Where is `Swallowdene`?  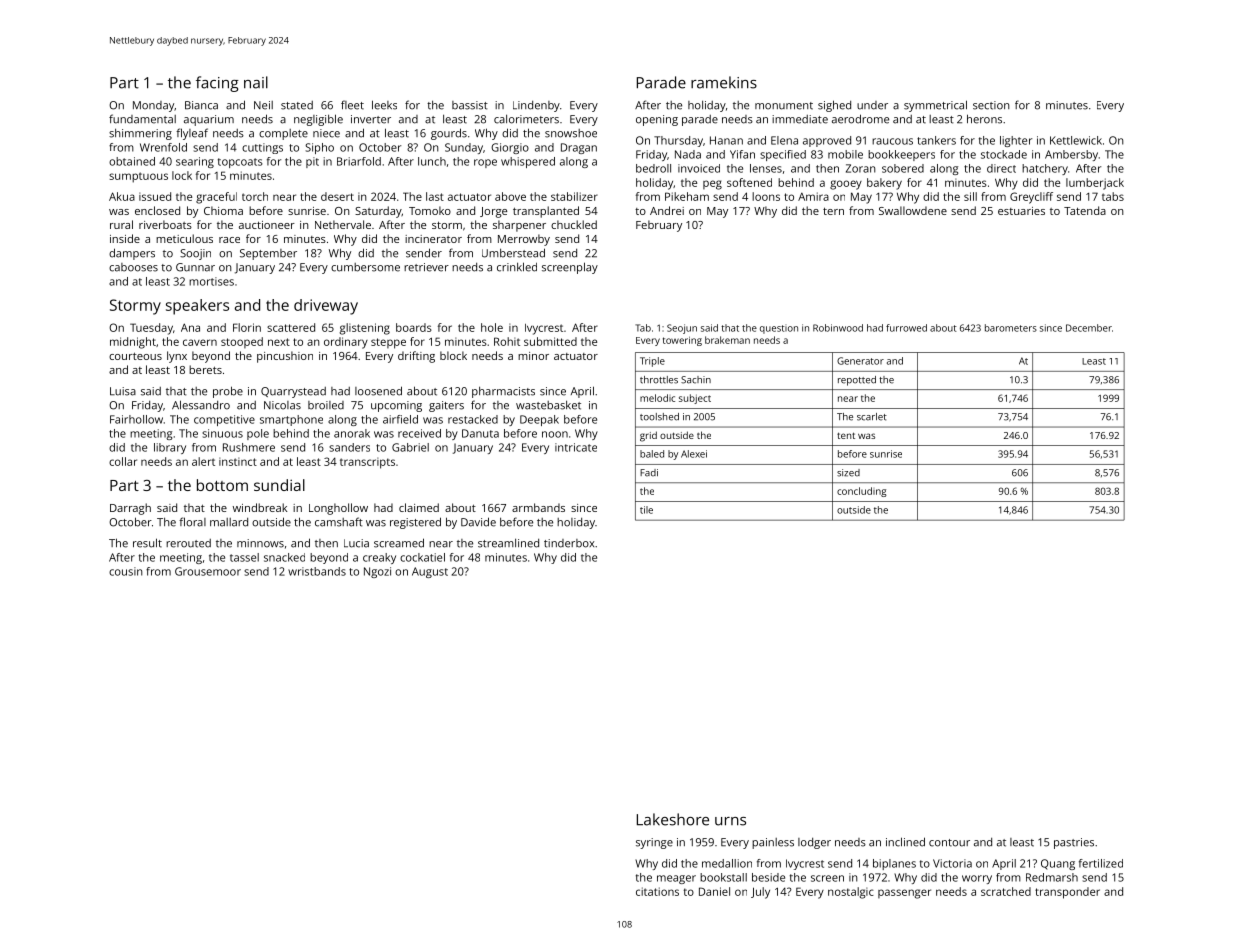 Swallowdene is located at coordinates (913, 210).
